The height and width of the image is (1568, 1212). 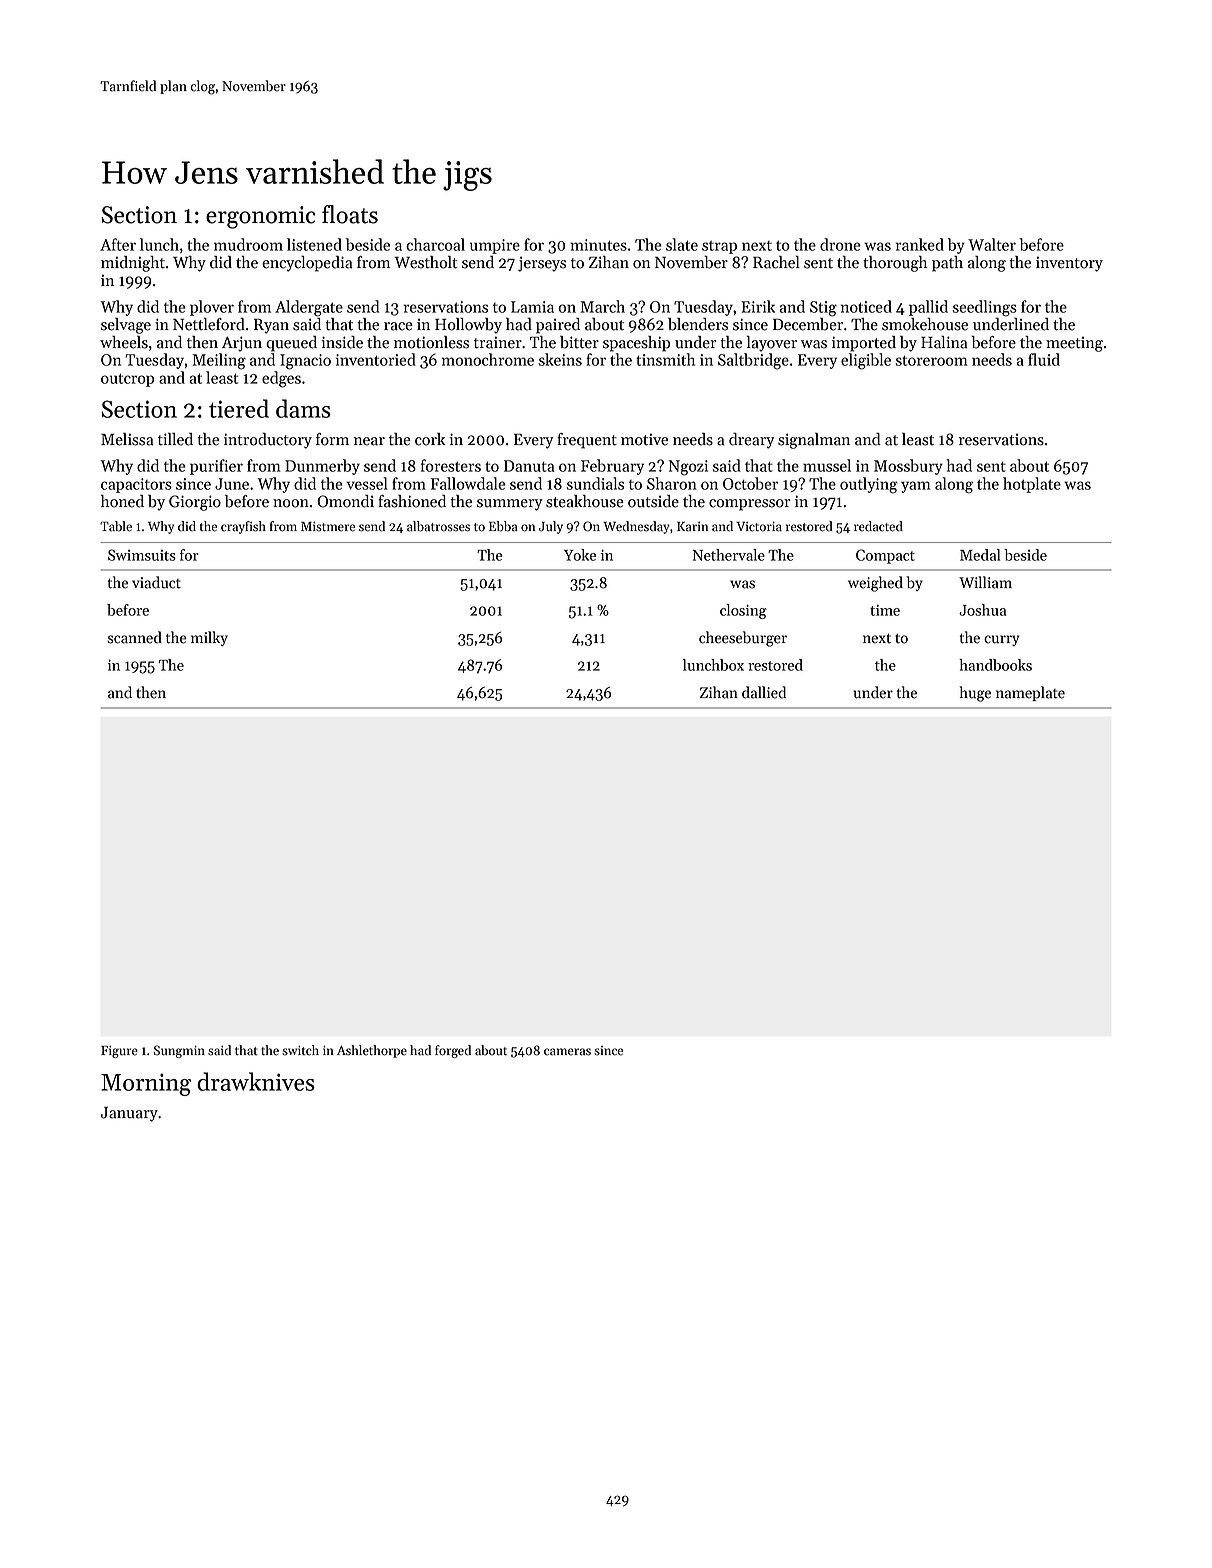 I want to click on nameplate, so click(x=1030, y=693).
